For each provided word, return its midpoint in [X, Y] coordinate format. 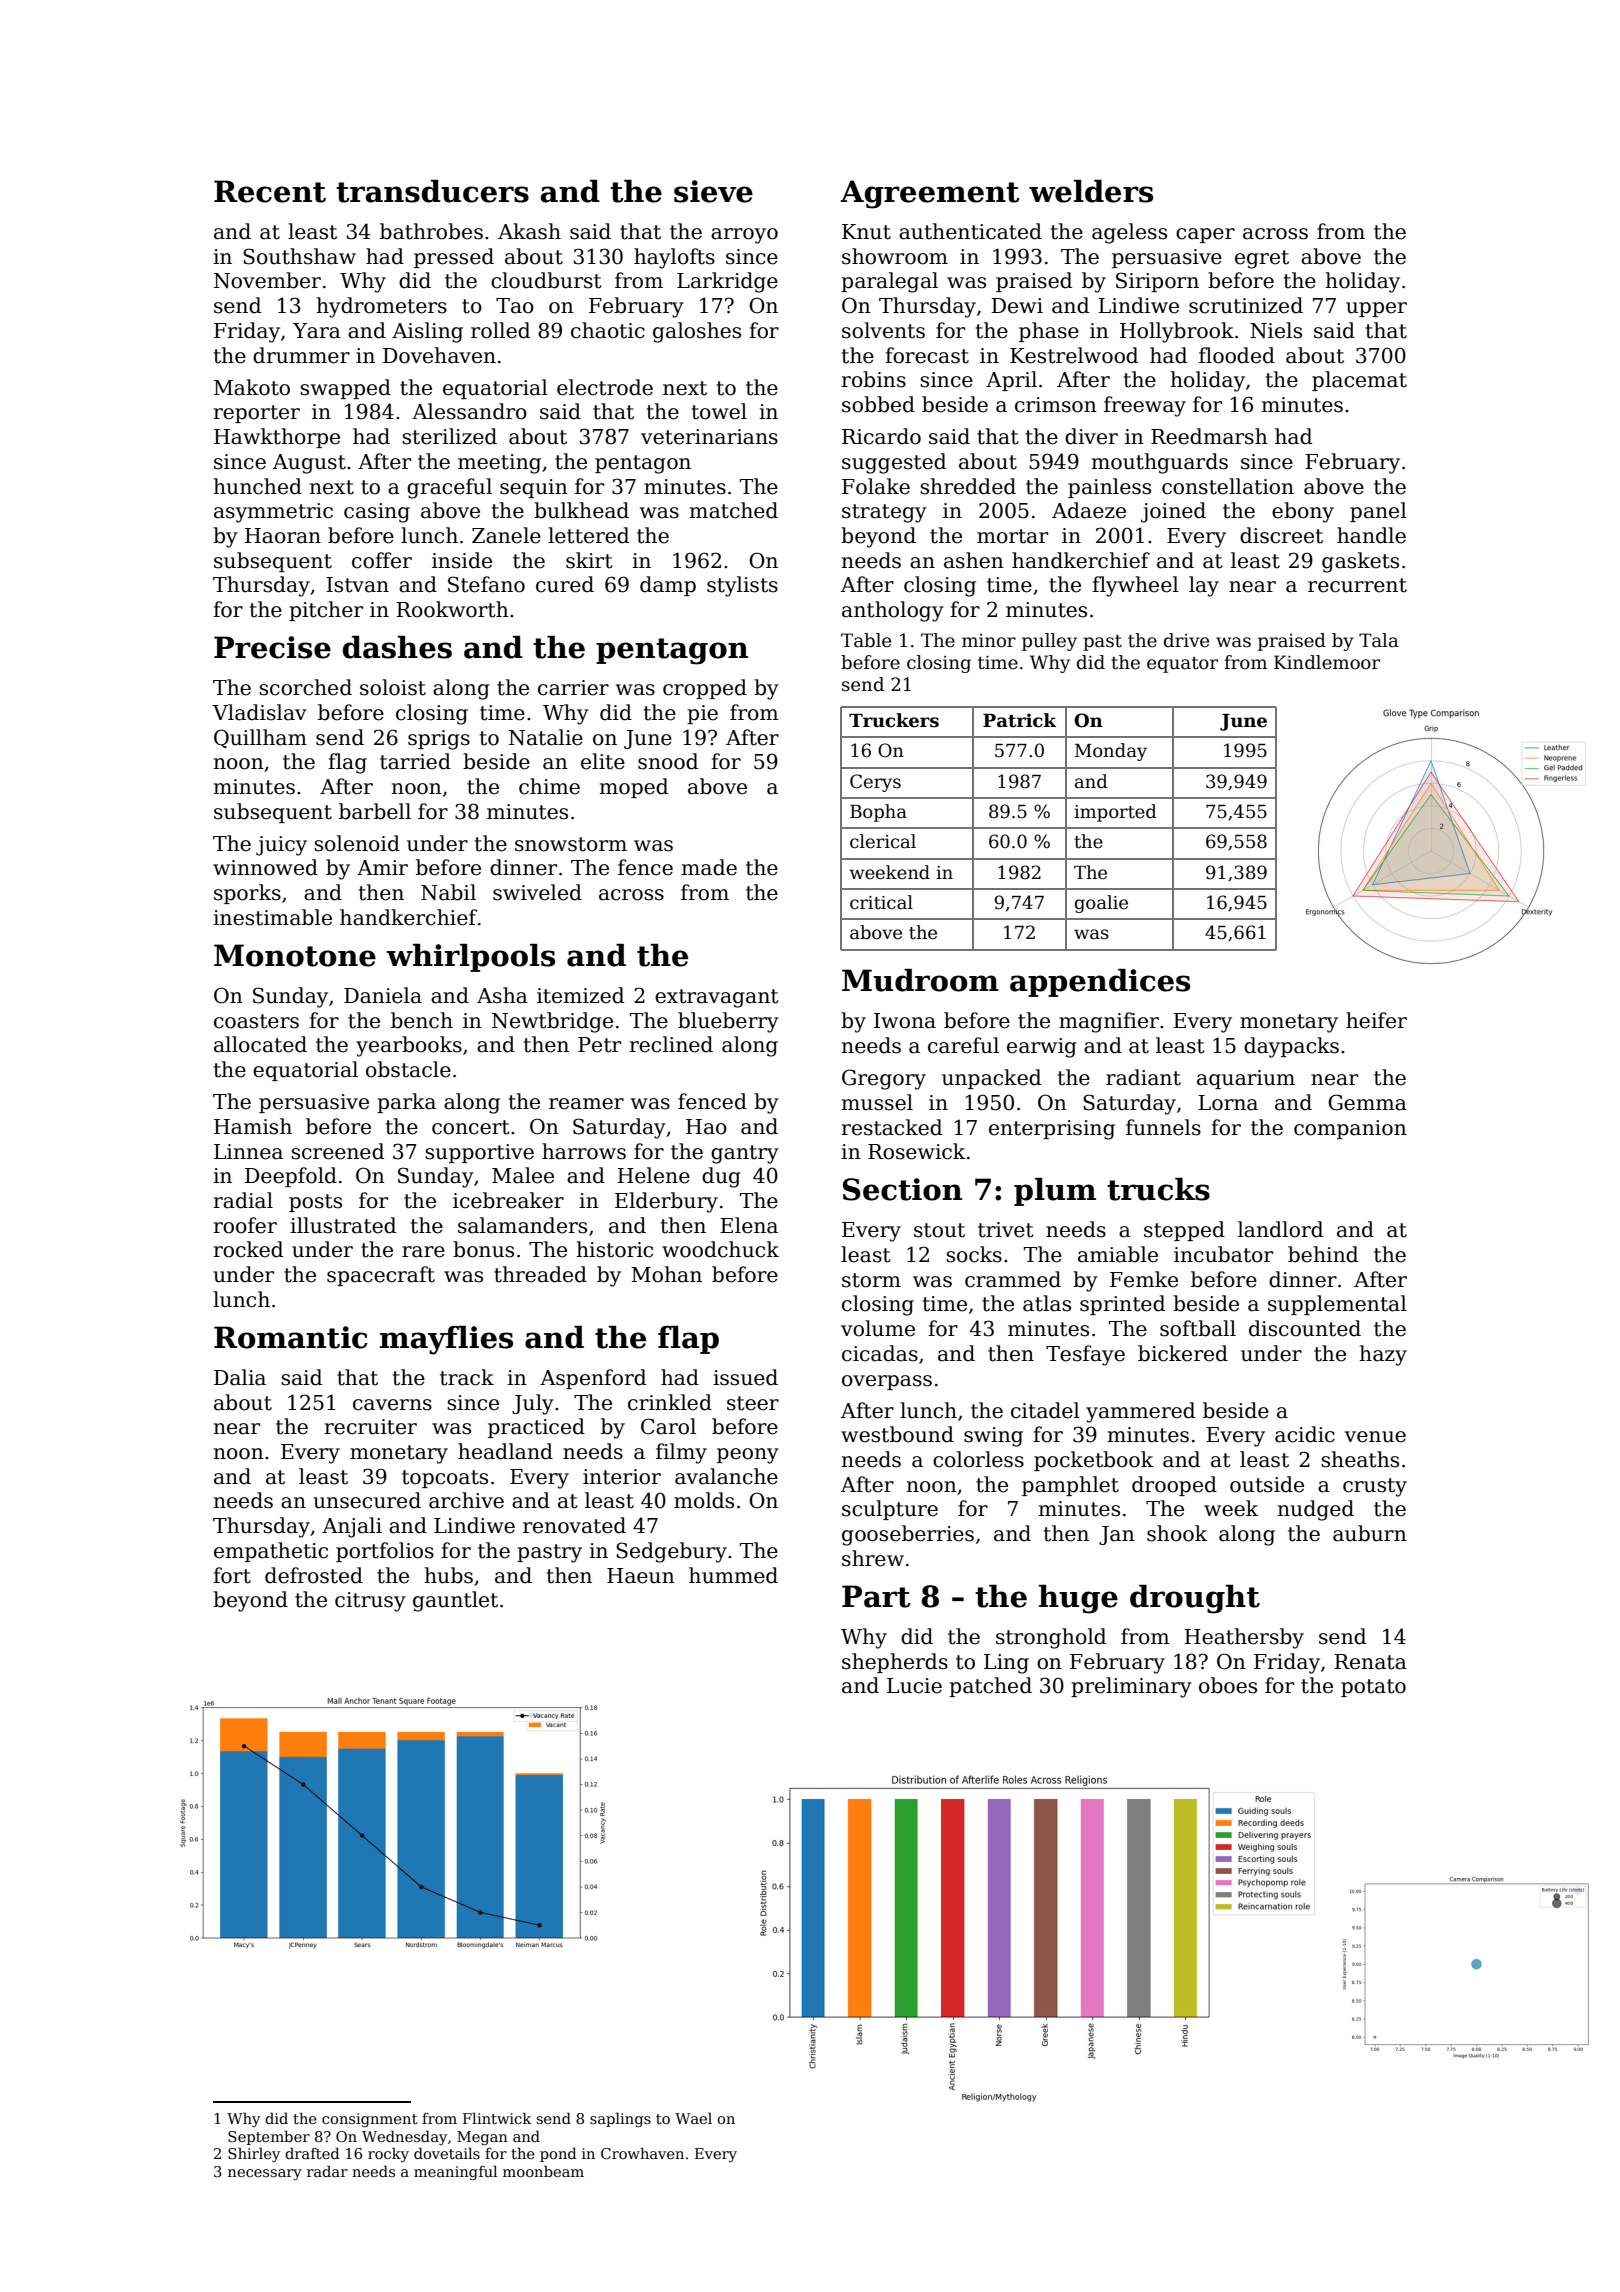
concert [471, 1127]
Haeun [641, 1576]
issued [745, 1377]
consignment [370, 2120]
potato [1373, 1688]
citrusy [370, 1602]
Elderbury [666, 1202]
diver [1091, 436]
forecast [927, 355]
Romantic [291, 1337]
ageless [1129, 233]
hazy [1383, 1355]
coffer [382, 560]
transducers [432, 191]
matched [734, 510]
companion [1350, 1129]
